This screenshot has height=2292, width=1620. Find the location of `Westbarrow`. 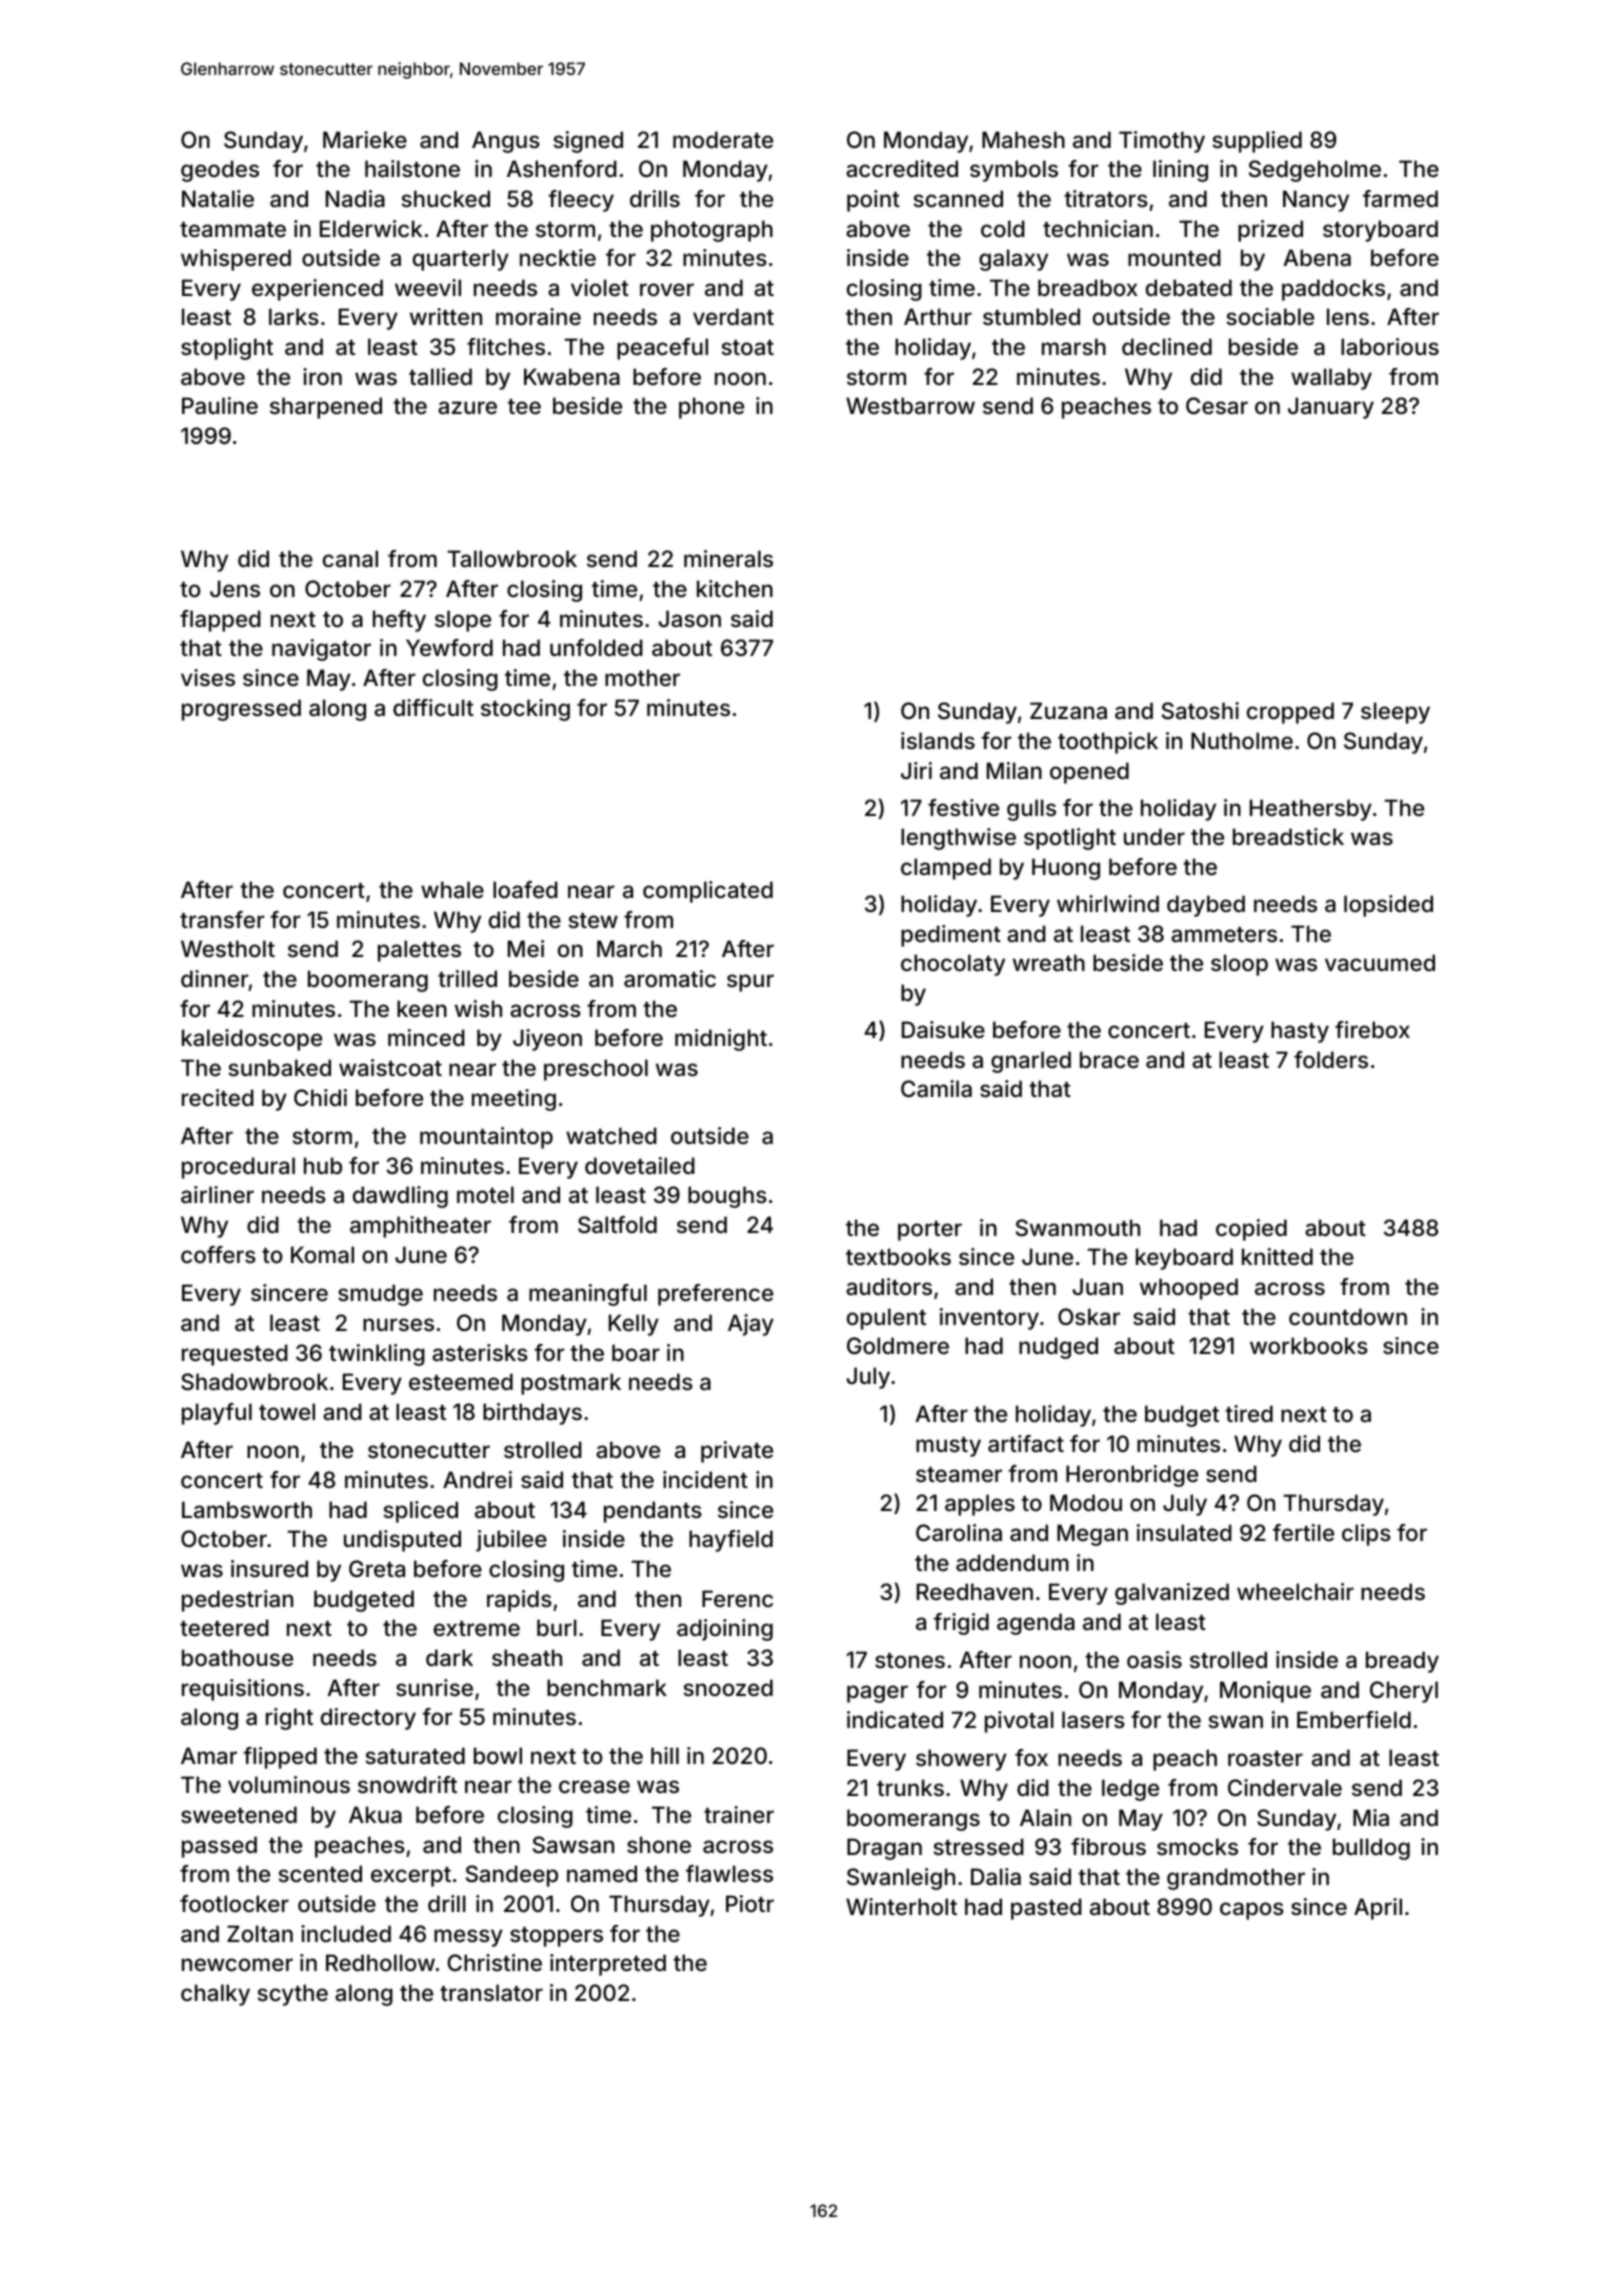

Westbarrow is located at coordinates (910, 405).
